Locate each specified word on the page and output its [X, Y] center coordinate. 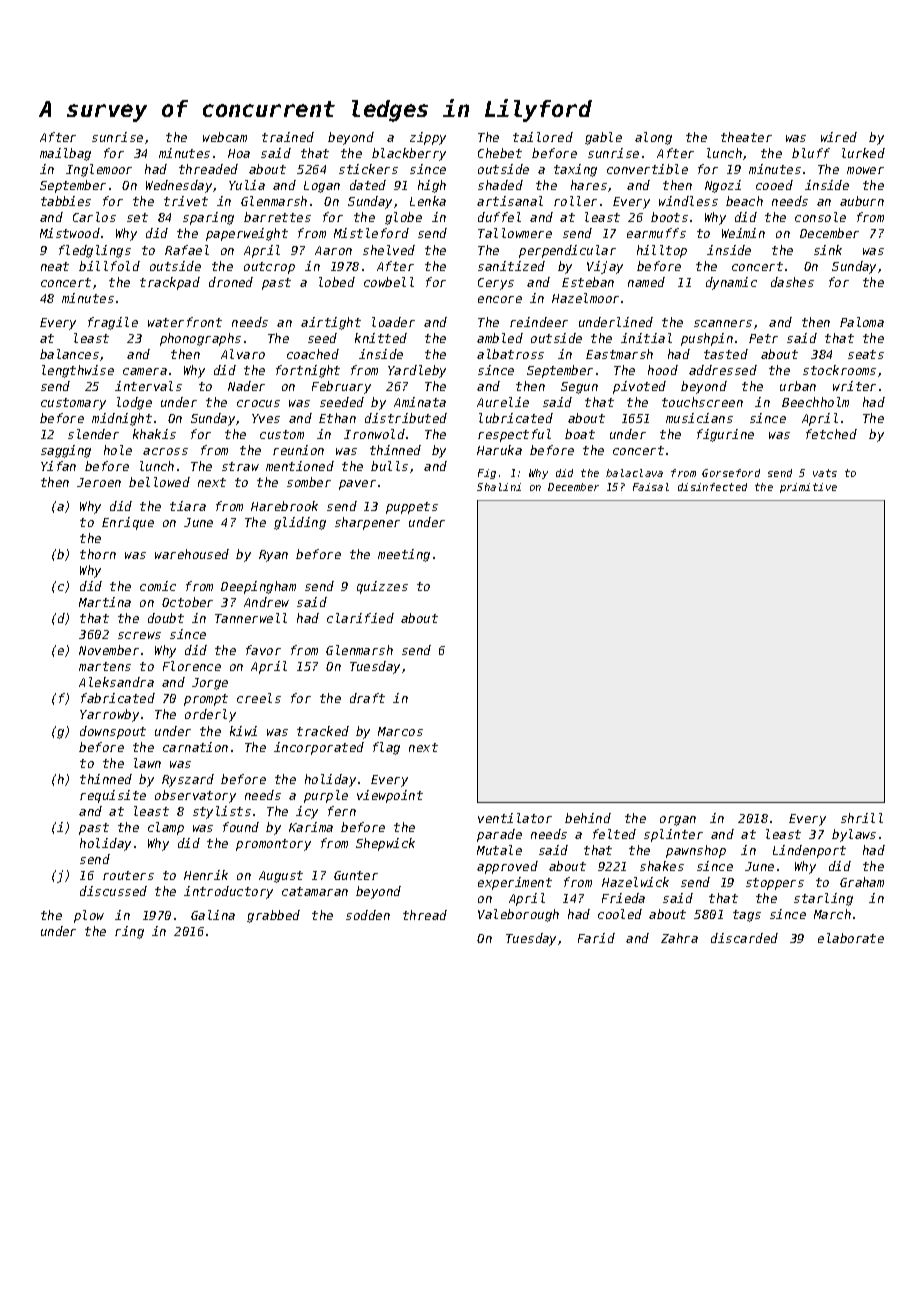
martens [105, 666]
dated [368, 185]
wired [839, 137]
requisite [113, 796]
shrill [862, 818]
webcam [225, 137]
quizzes [382, 587]
